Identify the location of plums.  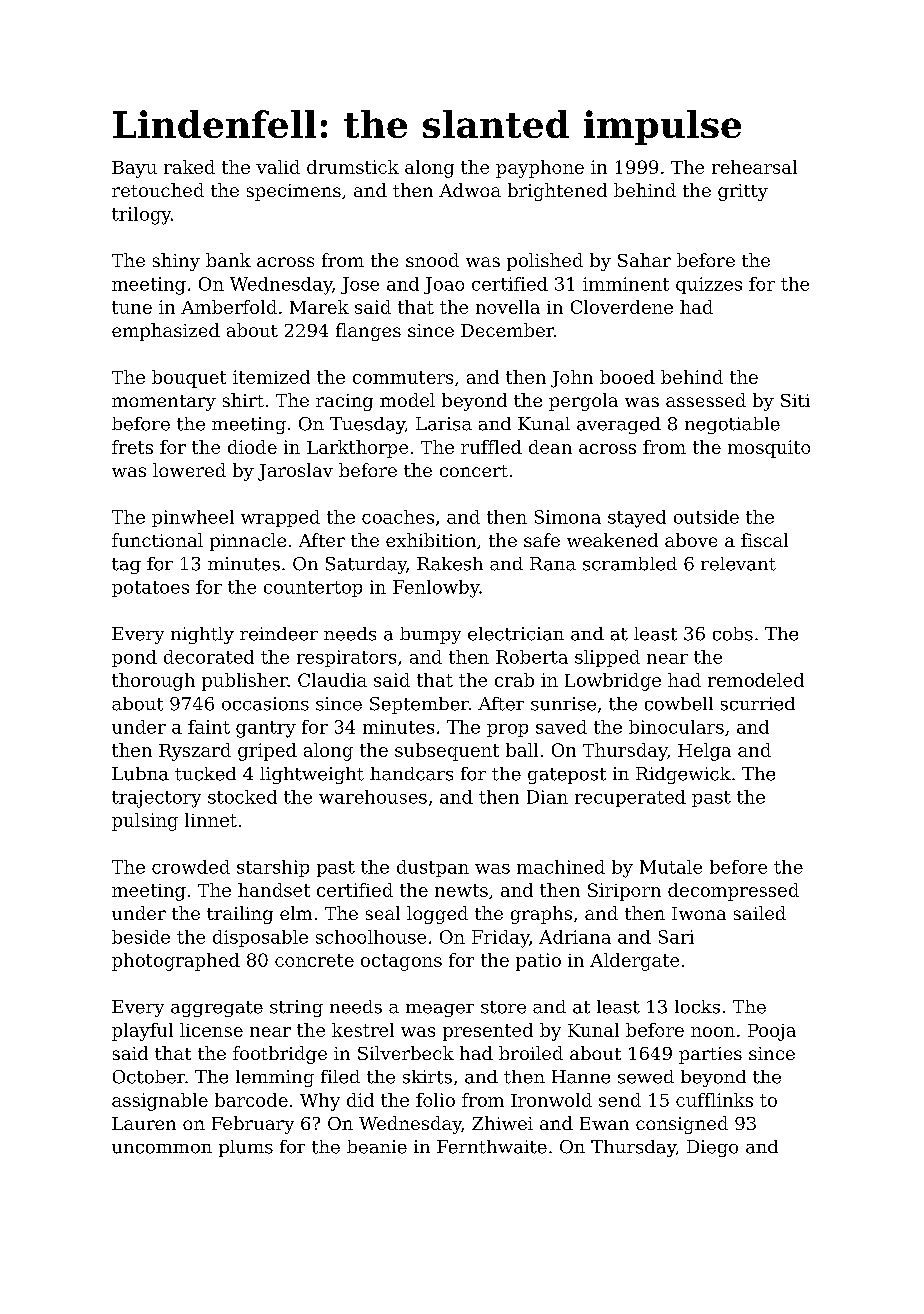
(246, 1148).
